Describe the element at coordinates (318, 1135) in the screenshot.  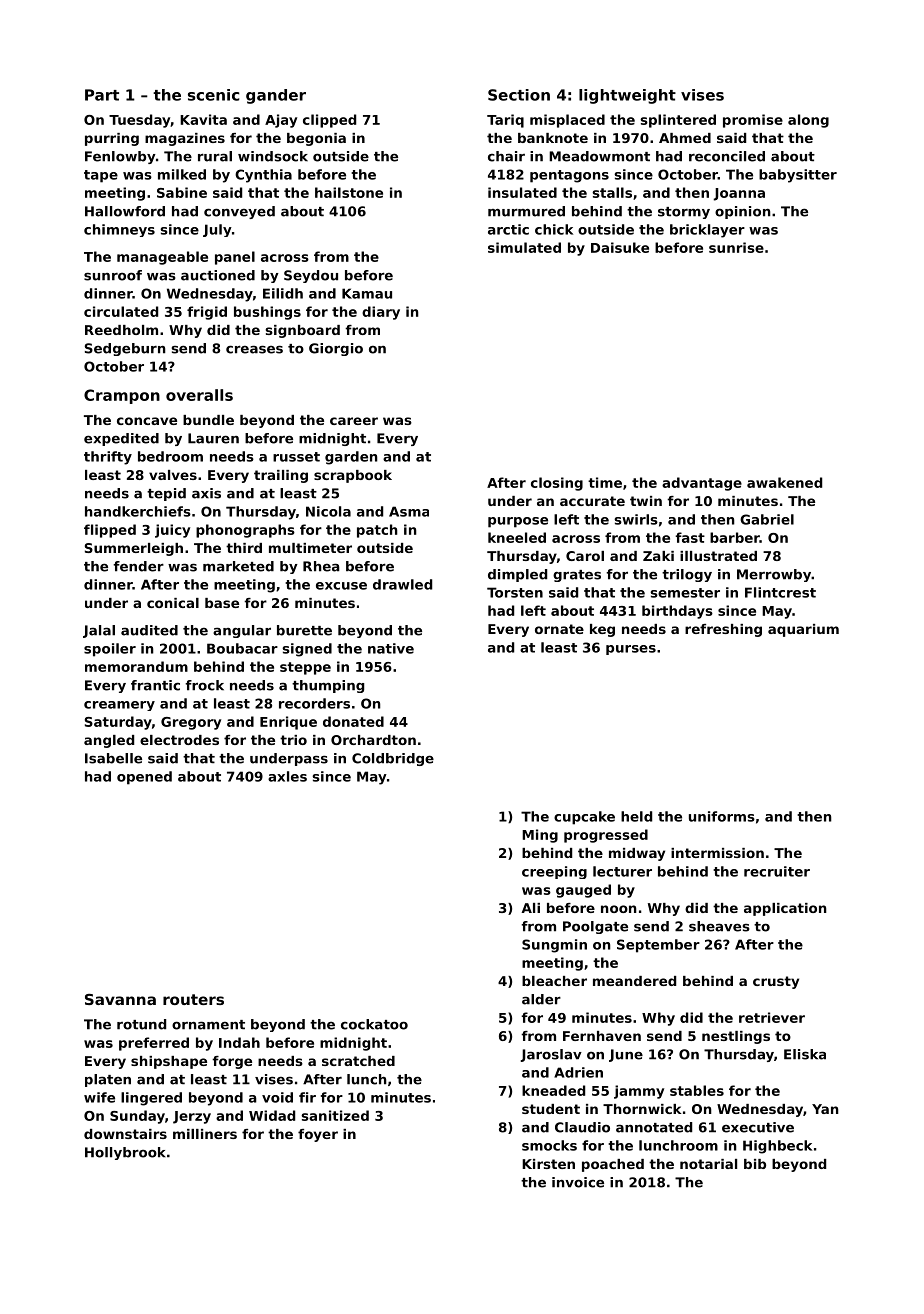
I see `foyer` at that location.
